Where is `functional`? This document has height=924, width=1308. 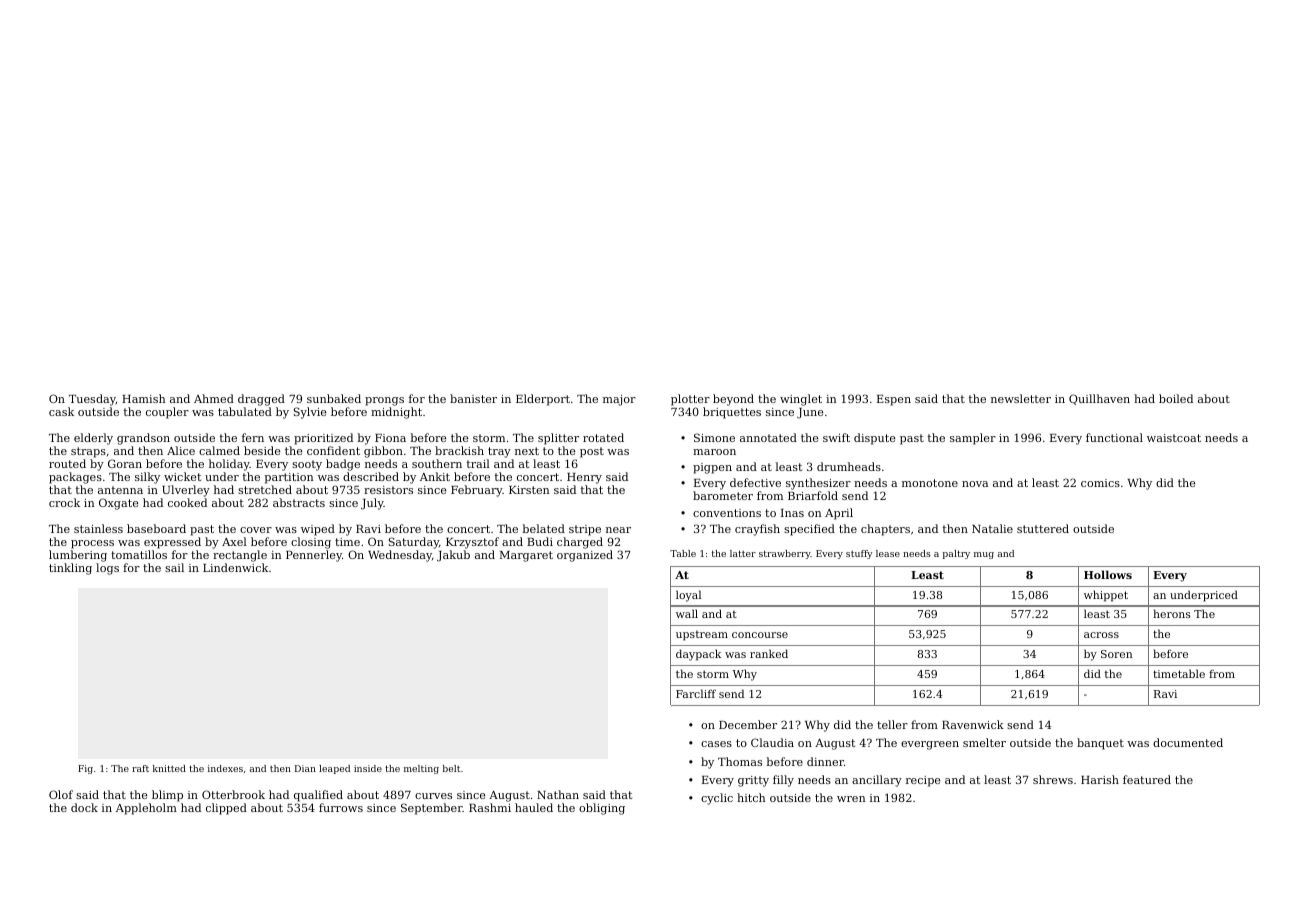
functional is located at coordinates (1114, 437).
